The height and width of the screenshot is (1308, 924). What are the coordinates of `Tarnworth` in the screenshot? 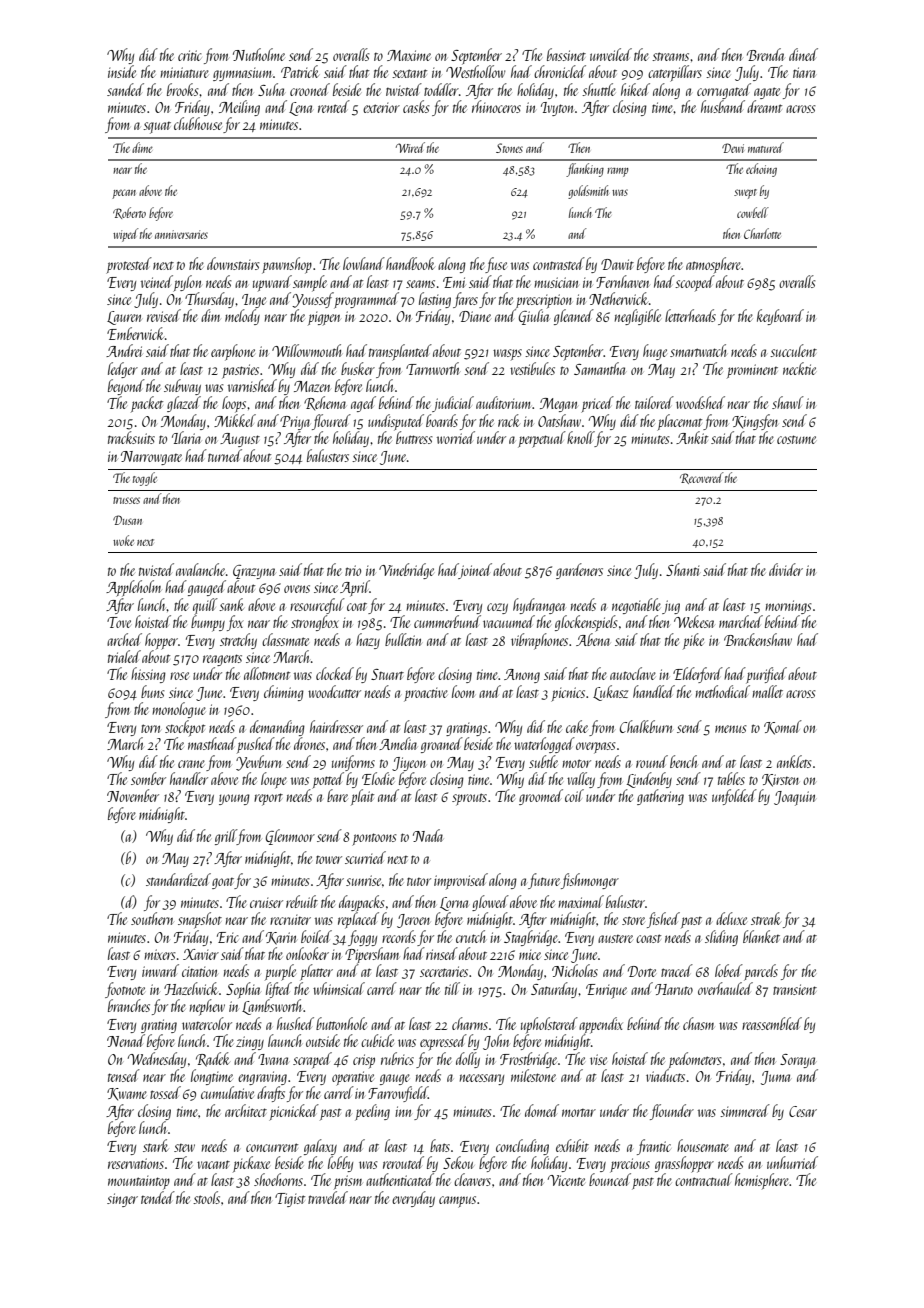 It's located at (433, 368).
